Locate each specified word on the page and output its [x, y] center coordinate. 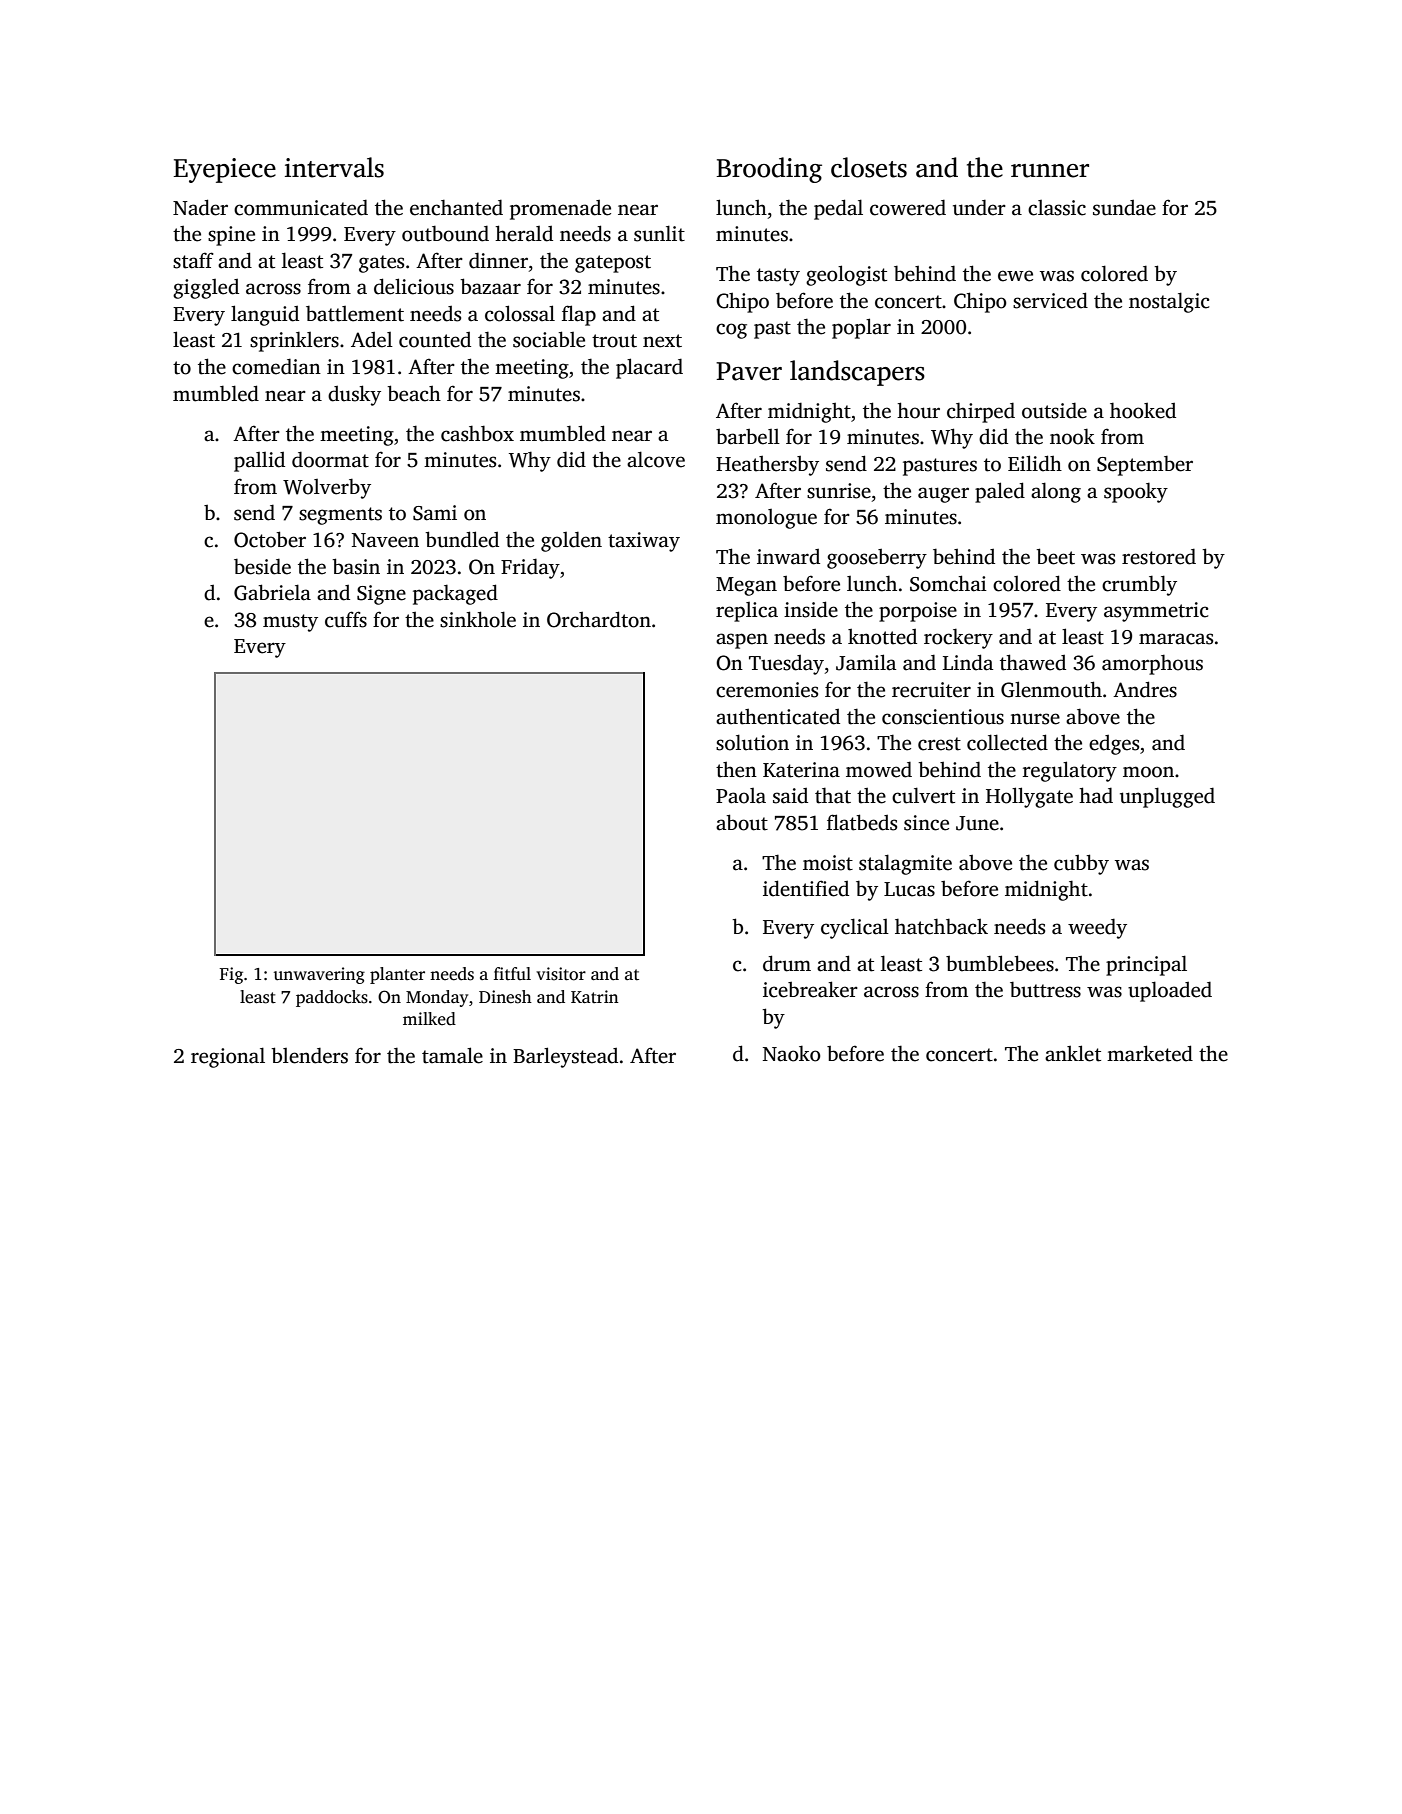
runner [1050, 171]
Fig [231, 975]
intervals [334, 167]
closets [869, 167]
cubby [1081, 864]
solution [752, 742]
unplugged [1167, 797]
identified [806, 888]
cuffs [346, 619]
